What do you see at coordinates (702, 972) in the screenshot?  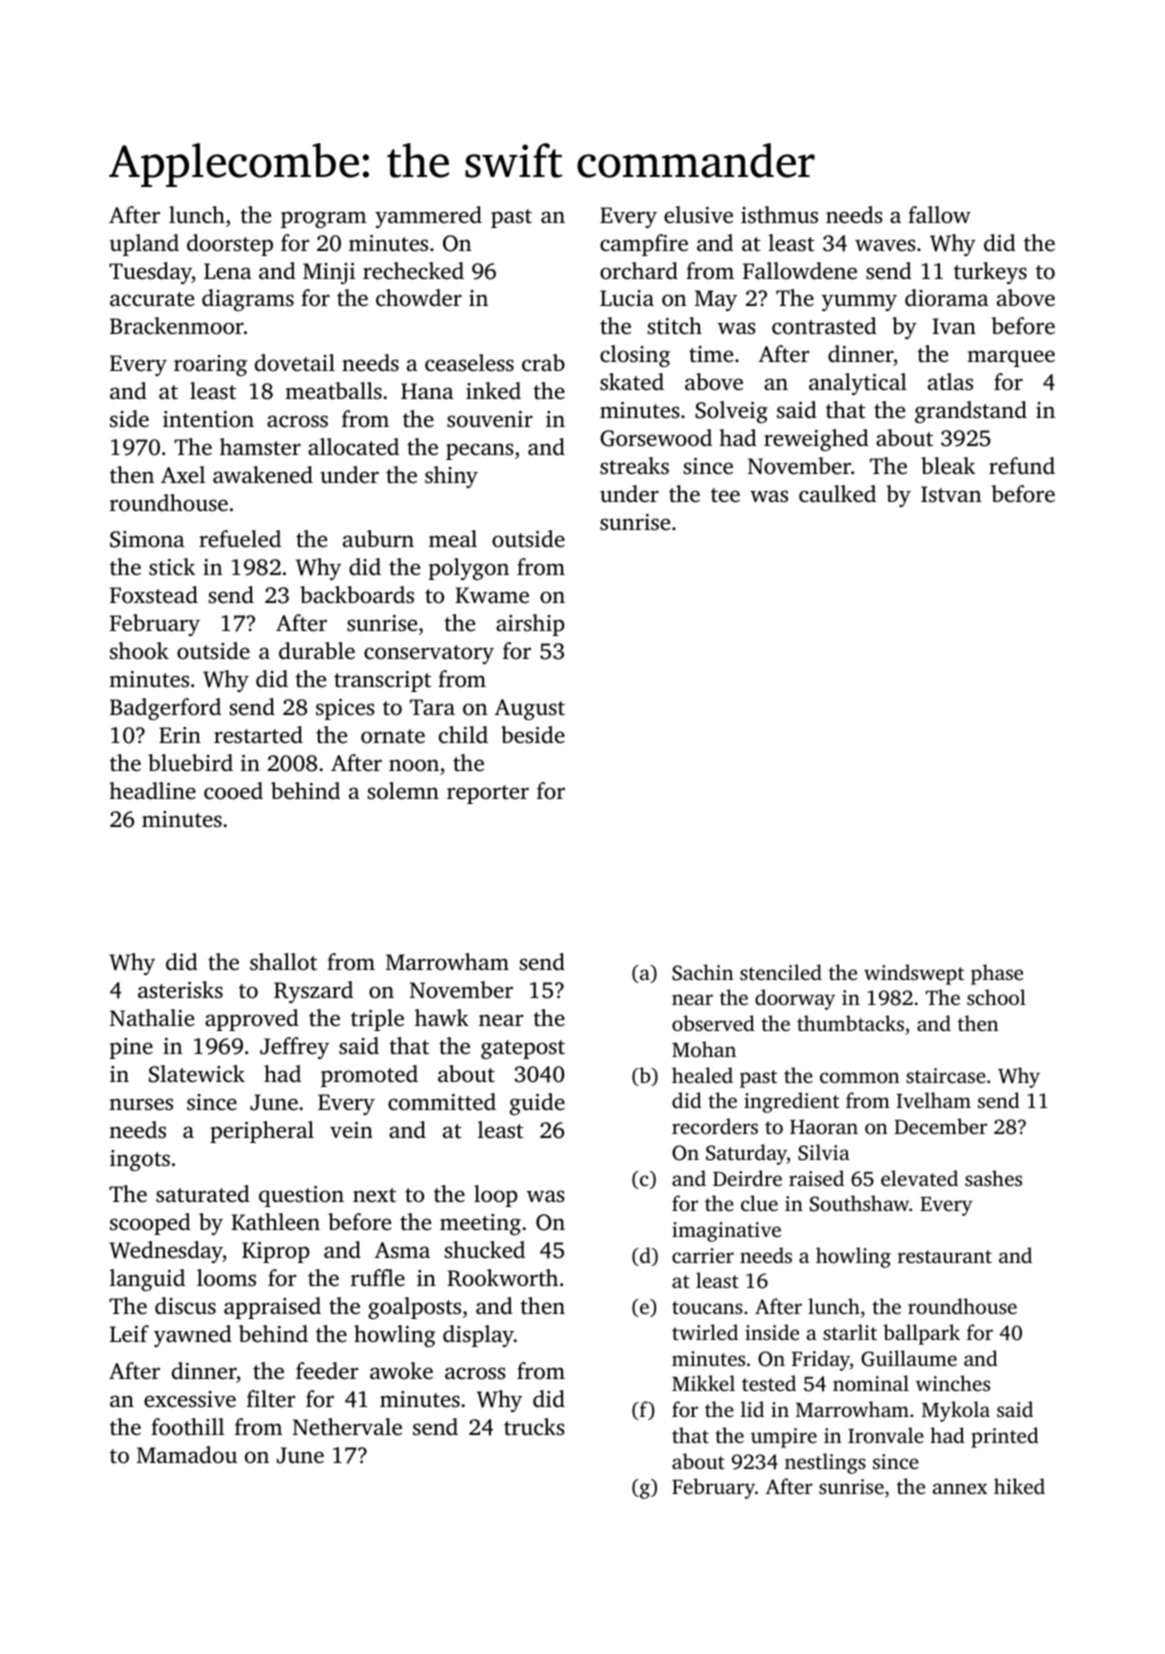 I see `Sachin` at bounding box center [702, 972].
